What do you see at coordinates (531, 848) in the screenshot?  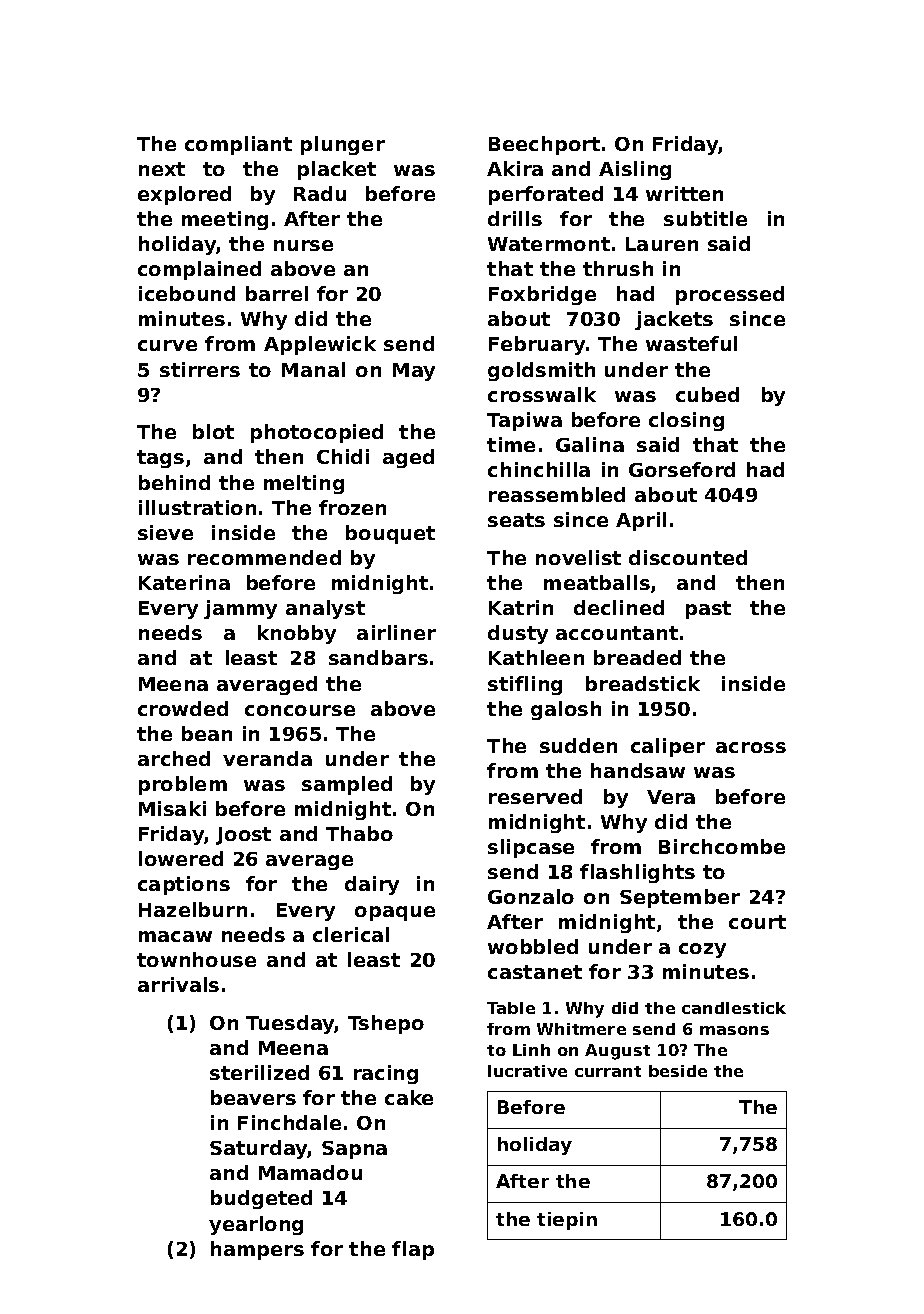 I see `slipcase` at bounding box center [531, 848].
